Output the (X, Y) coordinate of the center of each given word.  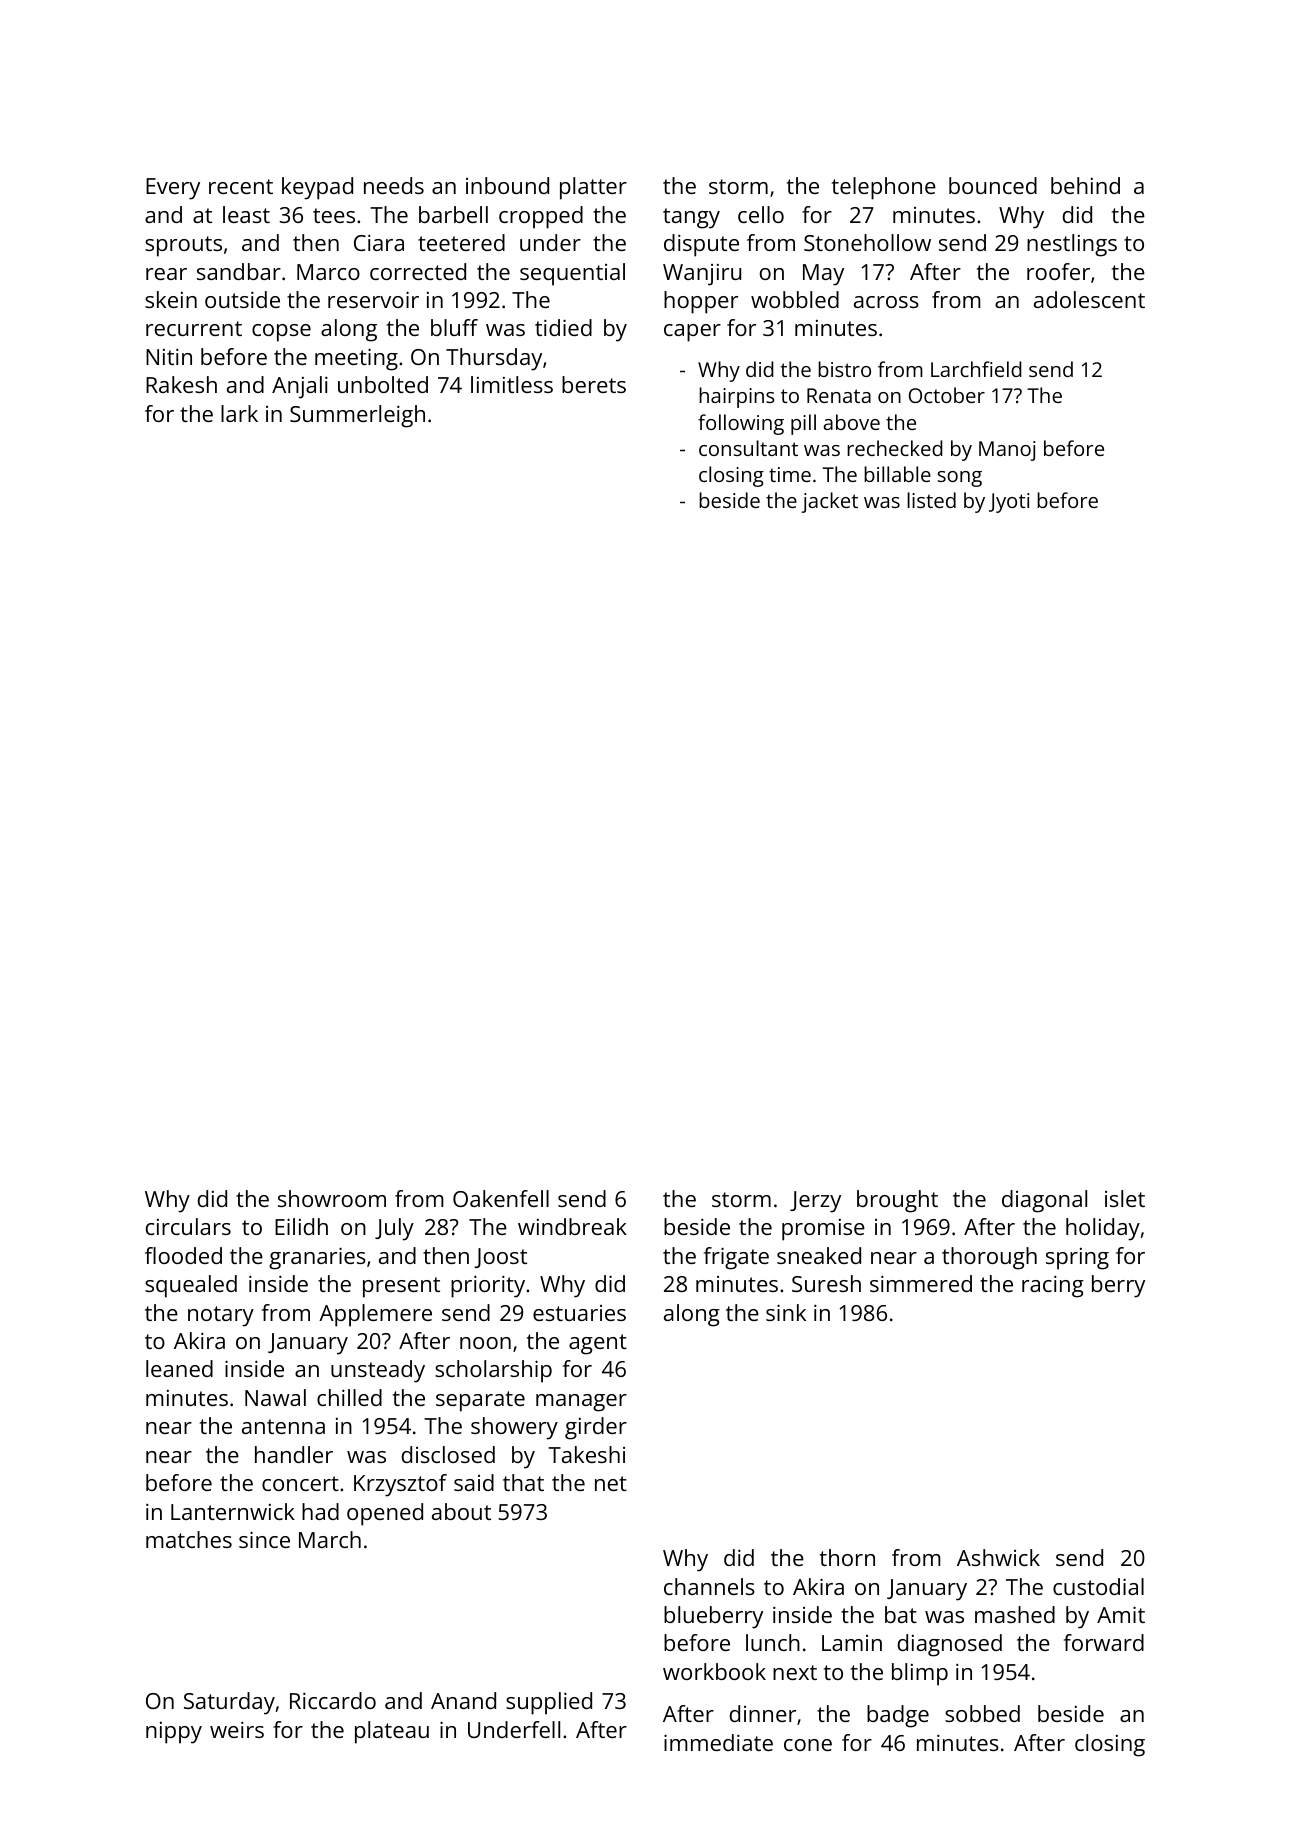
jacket (829, 502)
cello (761, 214)
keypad (317, 188)
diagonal (1044, 1201)
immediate (718, 1742)
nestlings (1072, 245)
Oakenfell (501, 1198)
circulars (188, 1226)
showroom (332, 1198)
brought (897, 1201)
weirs (237, 1729)
